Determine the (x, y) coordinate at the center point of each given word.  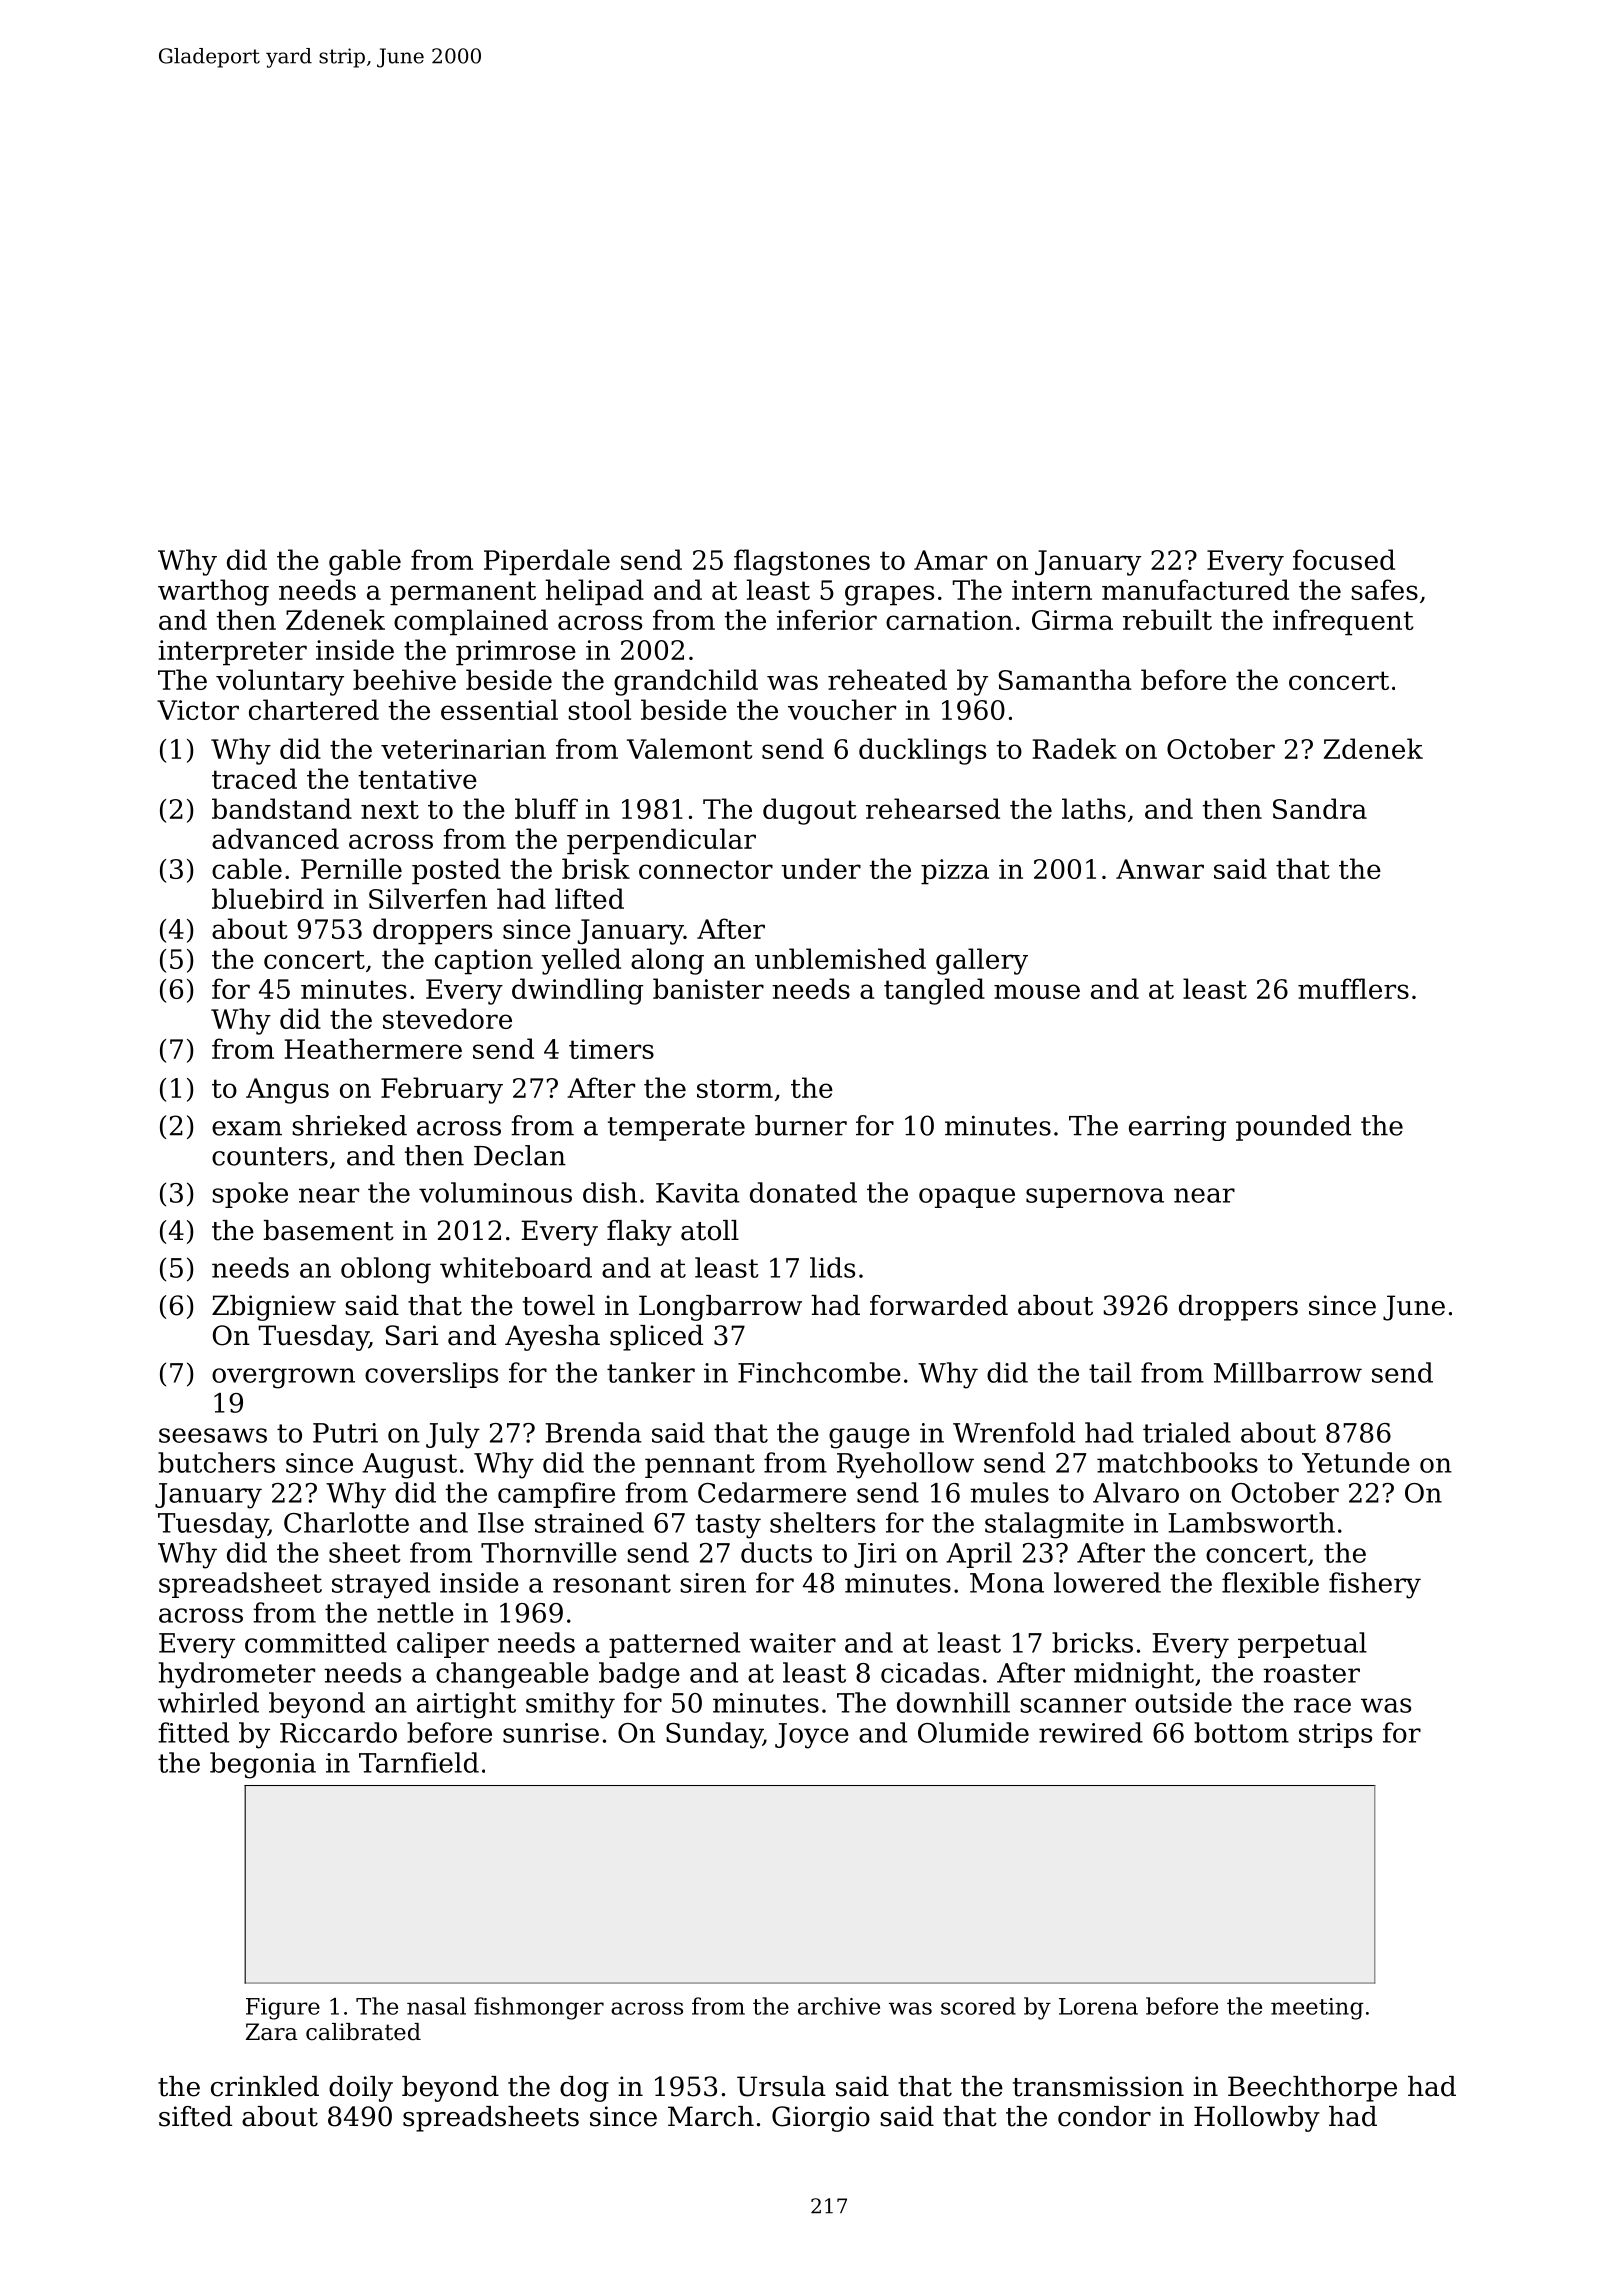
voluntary (280, 682)
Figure (283, 2009)
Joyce (812, 1736)
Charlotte (346, 1522)
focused (1344, 559)
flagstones (802, 562)
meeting (1317, 2009)
